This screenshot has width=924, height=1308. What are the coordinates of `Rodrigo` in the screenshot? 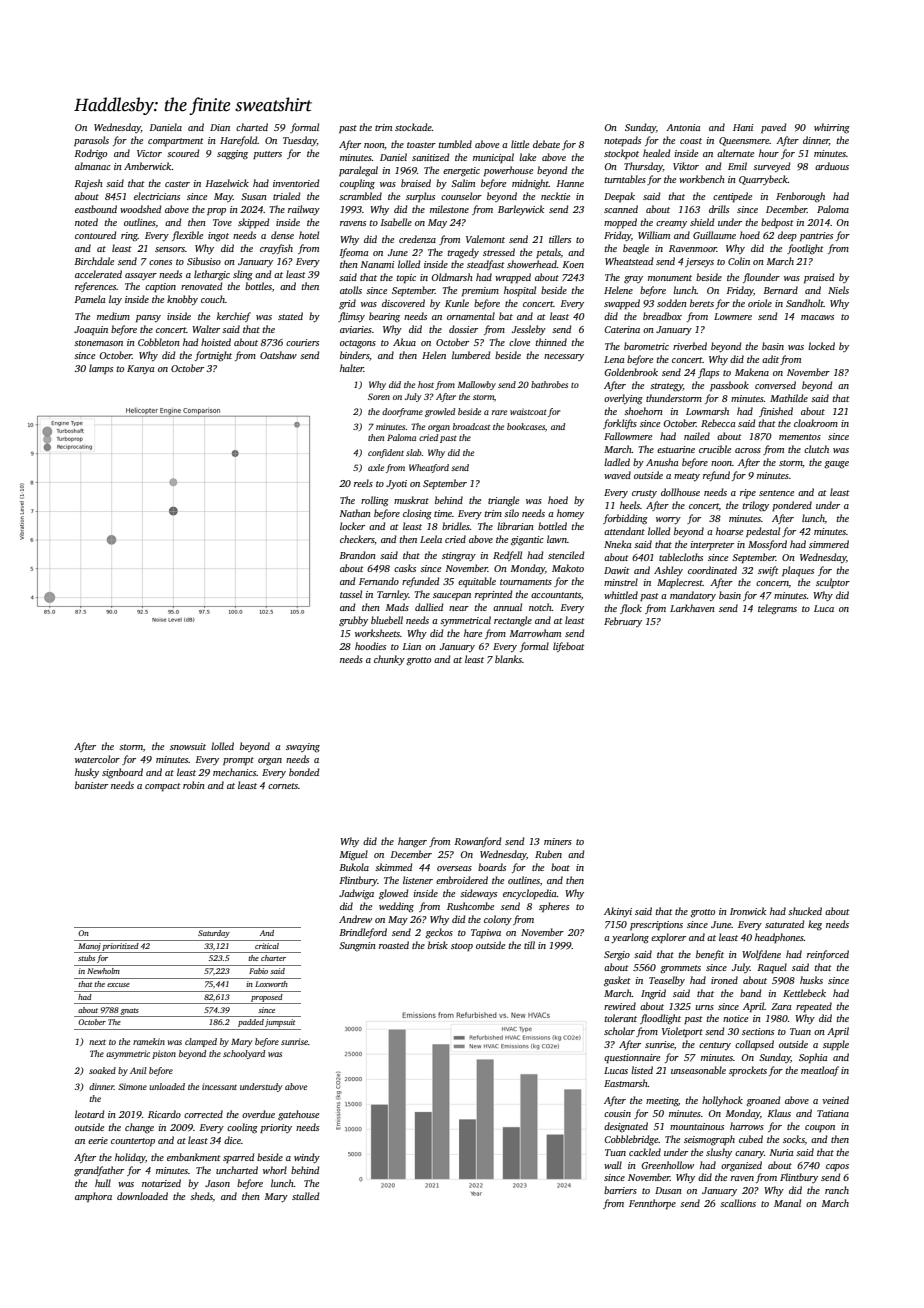 It's located at (90, 154).
